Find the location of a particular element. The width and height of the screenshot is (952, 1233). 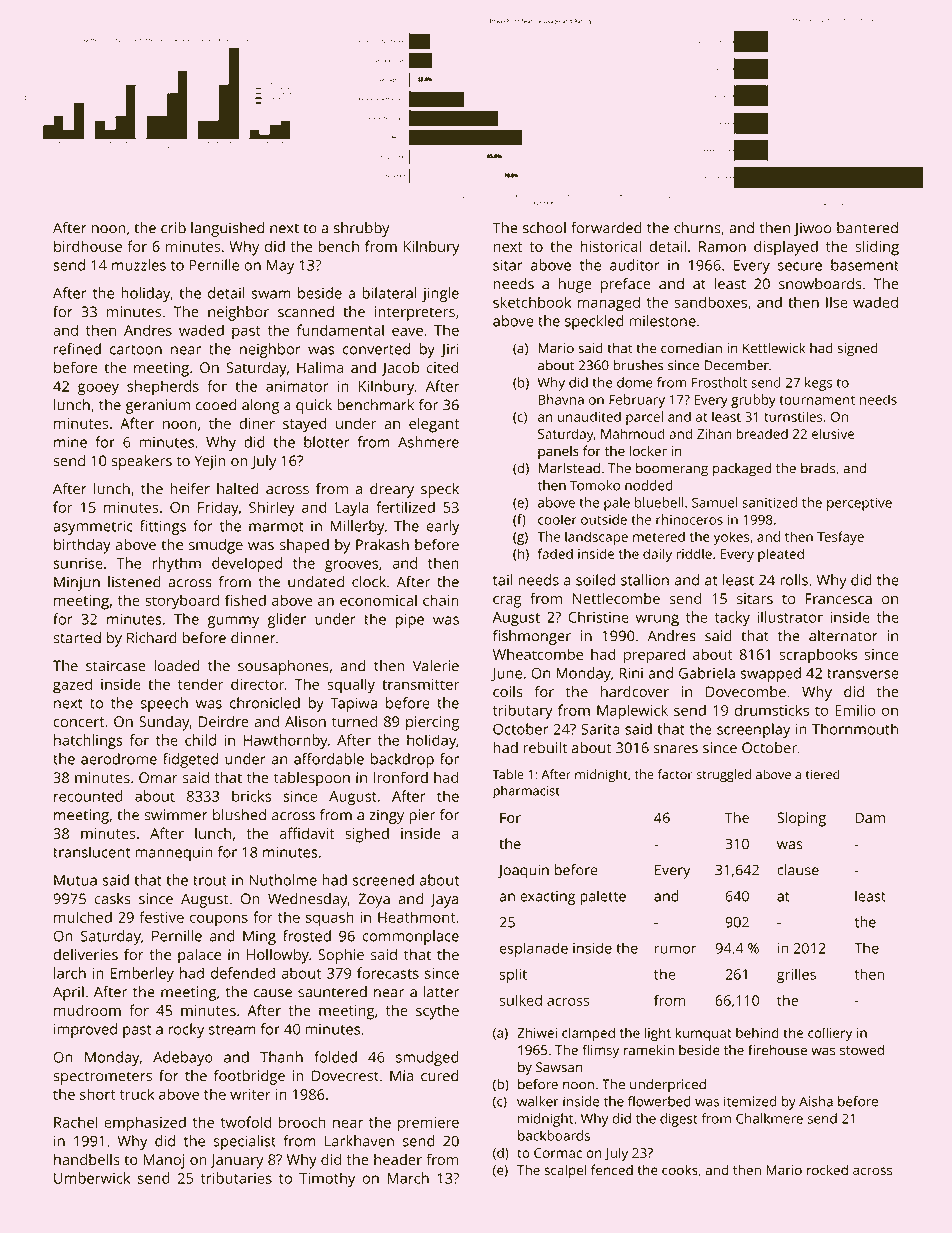

child is located at coordinates (200, 740).
